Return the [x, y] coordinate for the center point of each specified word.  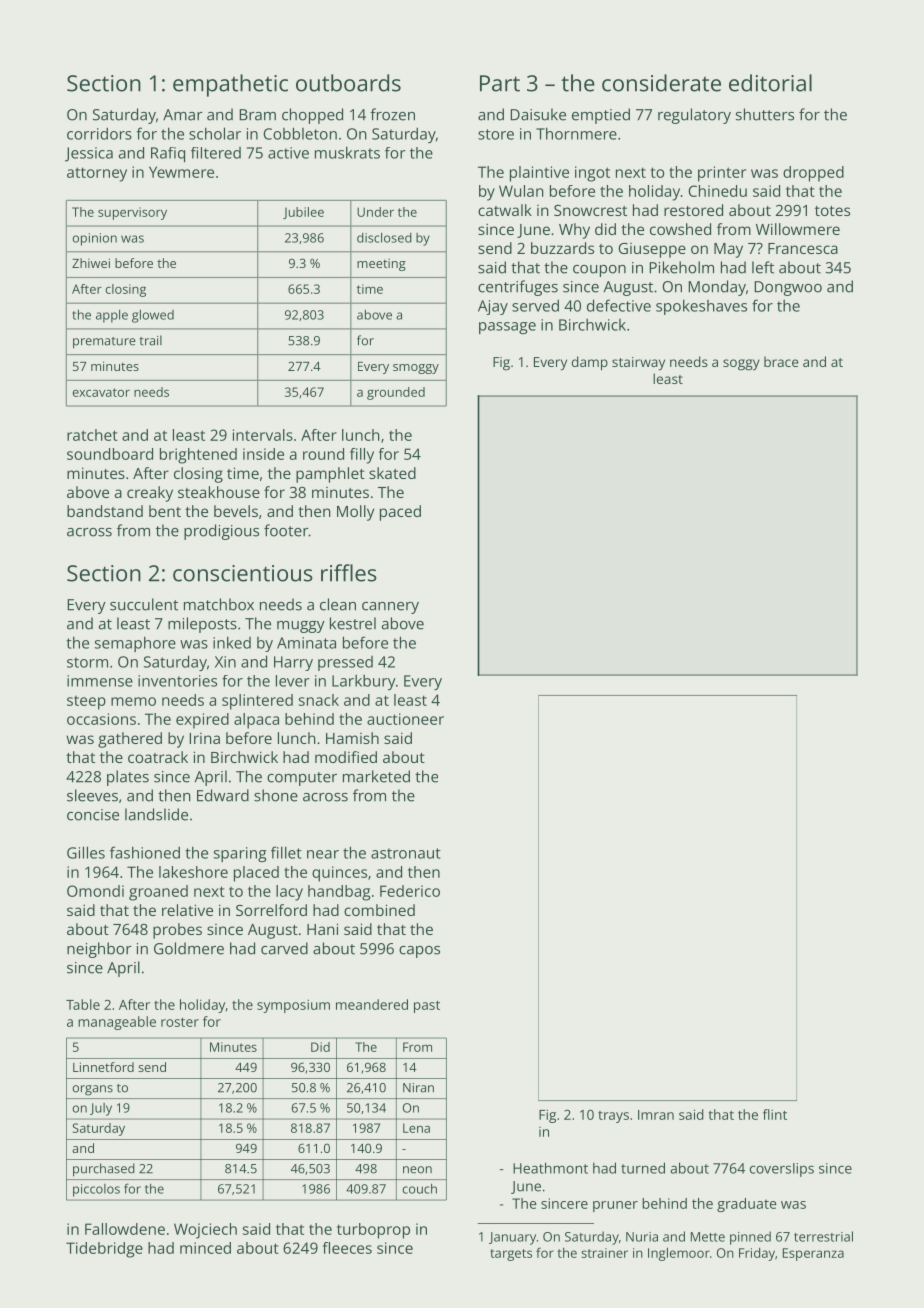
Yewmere [181, 172]
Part [500, 83]
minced [205, 1248]
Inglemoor [679, 1254]
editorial [770, 83]
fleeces [347, 1248]
